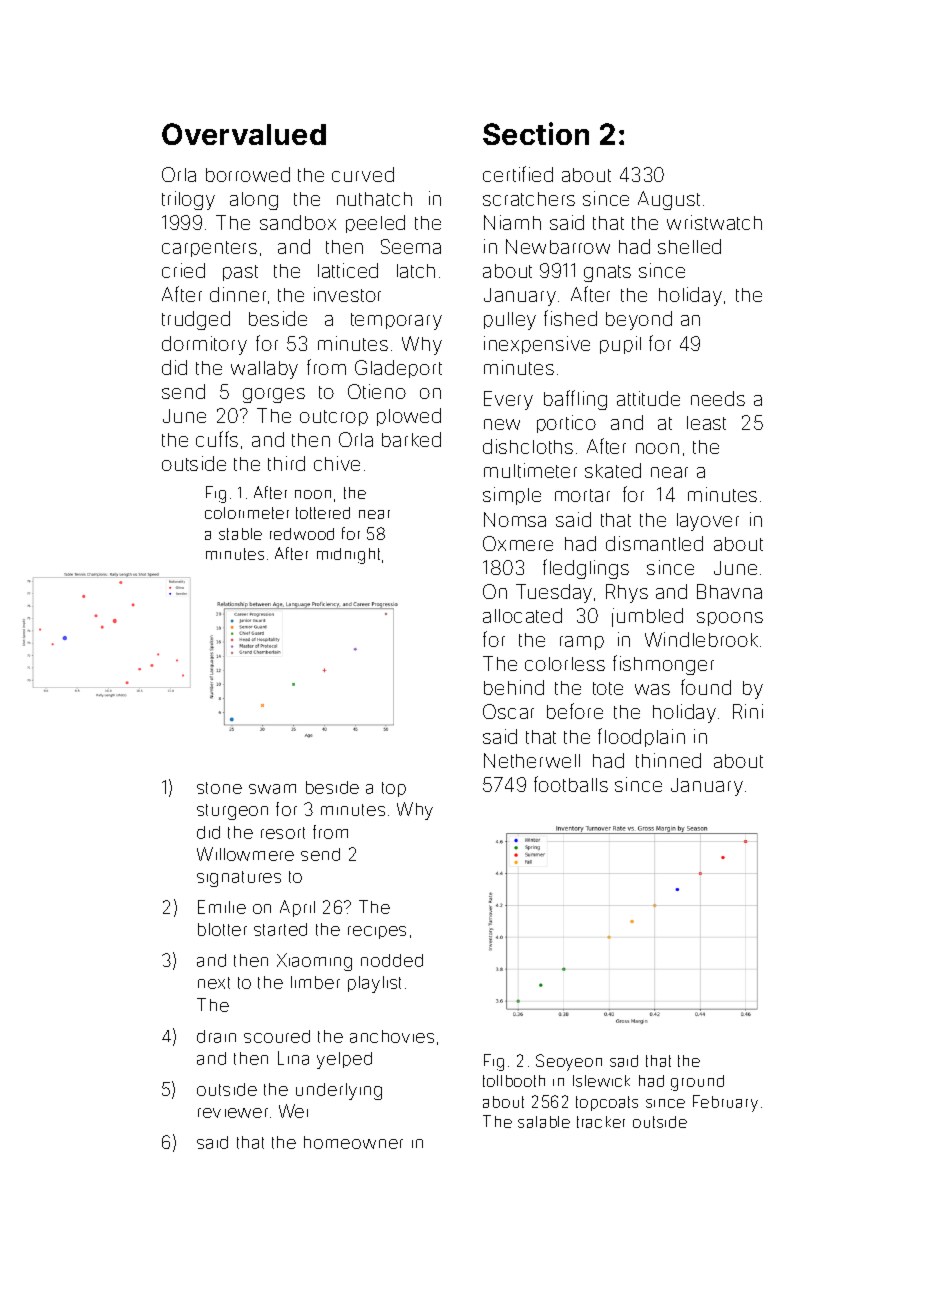 The image size is (926, 1315). Describe the element at coordinates (264, 370) in the page. I see `wallaby` at that location.
